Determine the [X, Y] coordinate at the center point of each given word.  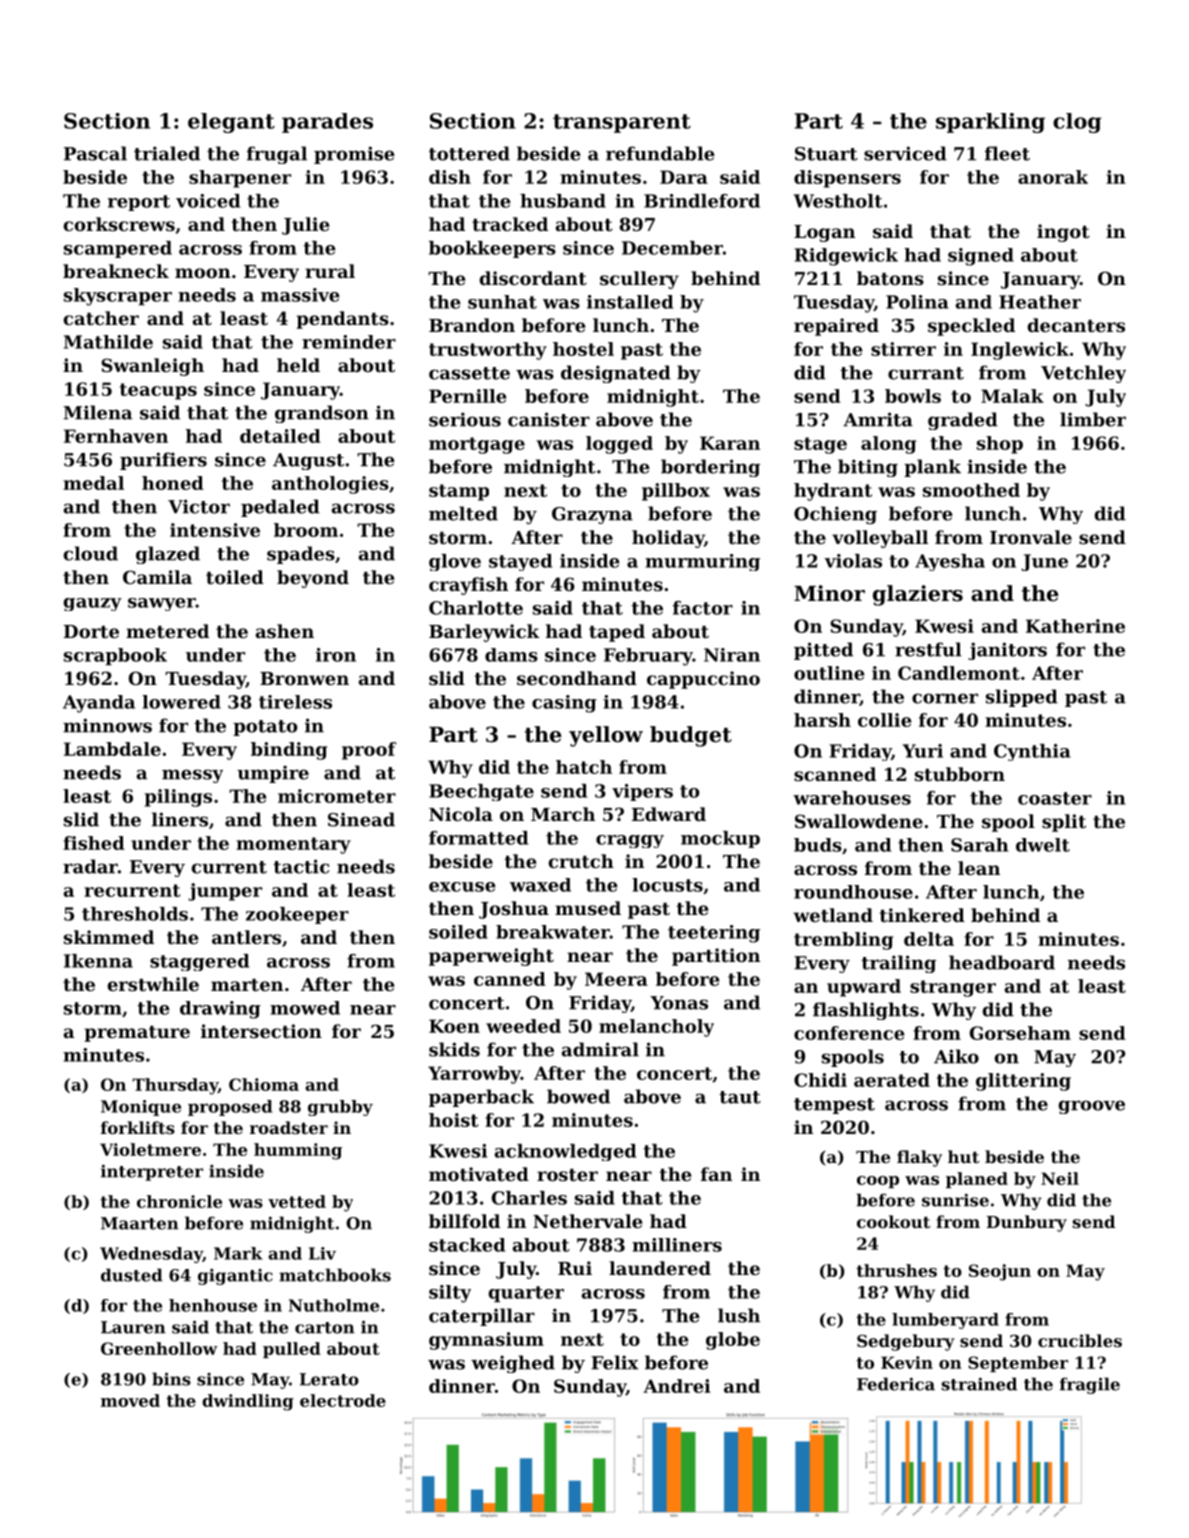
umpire [273, 774]
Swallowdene [859, 821]
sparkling [990, 123]
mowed [305, 1008]
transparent [622, 123]
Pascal [95, 153]
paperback [481, 1098]
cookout [893, 1221]
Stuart [826, 154]
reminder [349, 342]
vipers [642, 792]
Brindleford [702, 201]
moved [130, 1400]
